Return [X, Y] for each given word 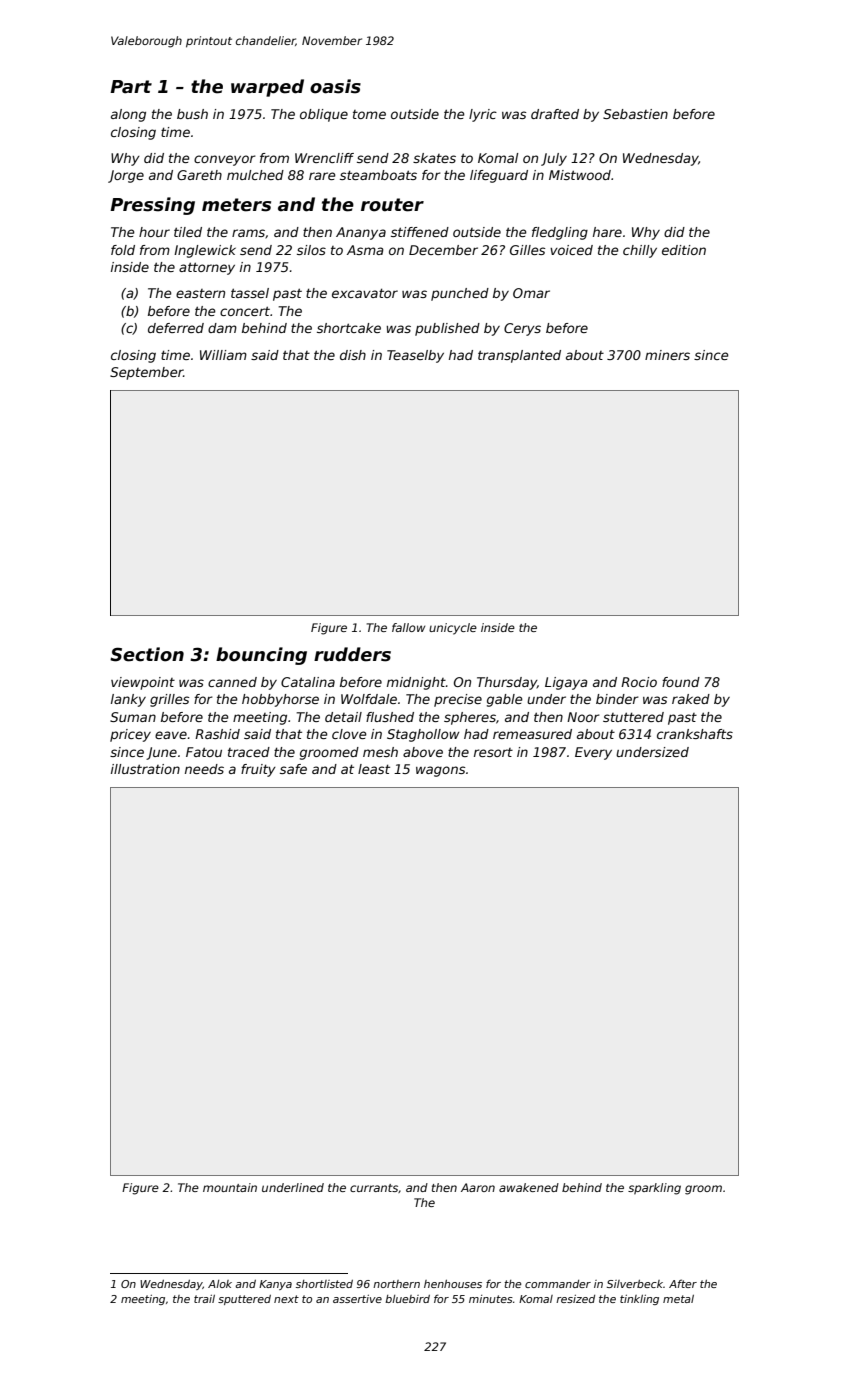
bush [192, 114]
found [681, 682]
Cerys [522, 329]
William [223, 355]
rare [322, 176]
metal [678, 1299]
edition [684, 250]
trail [204, 1299]
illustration [145, 769]
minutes [491, 1299]
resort [493, 752]
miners [667, 355]
